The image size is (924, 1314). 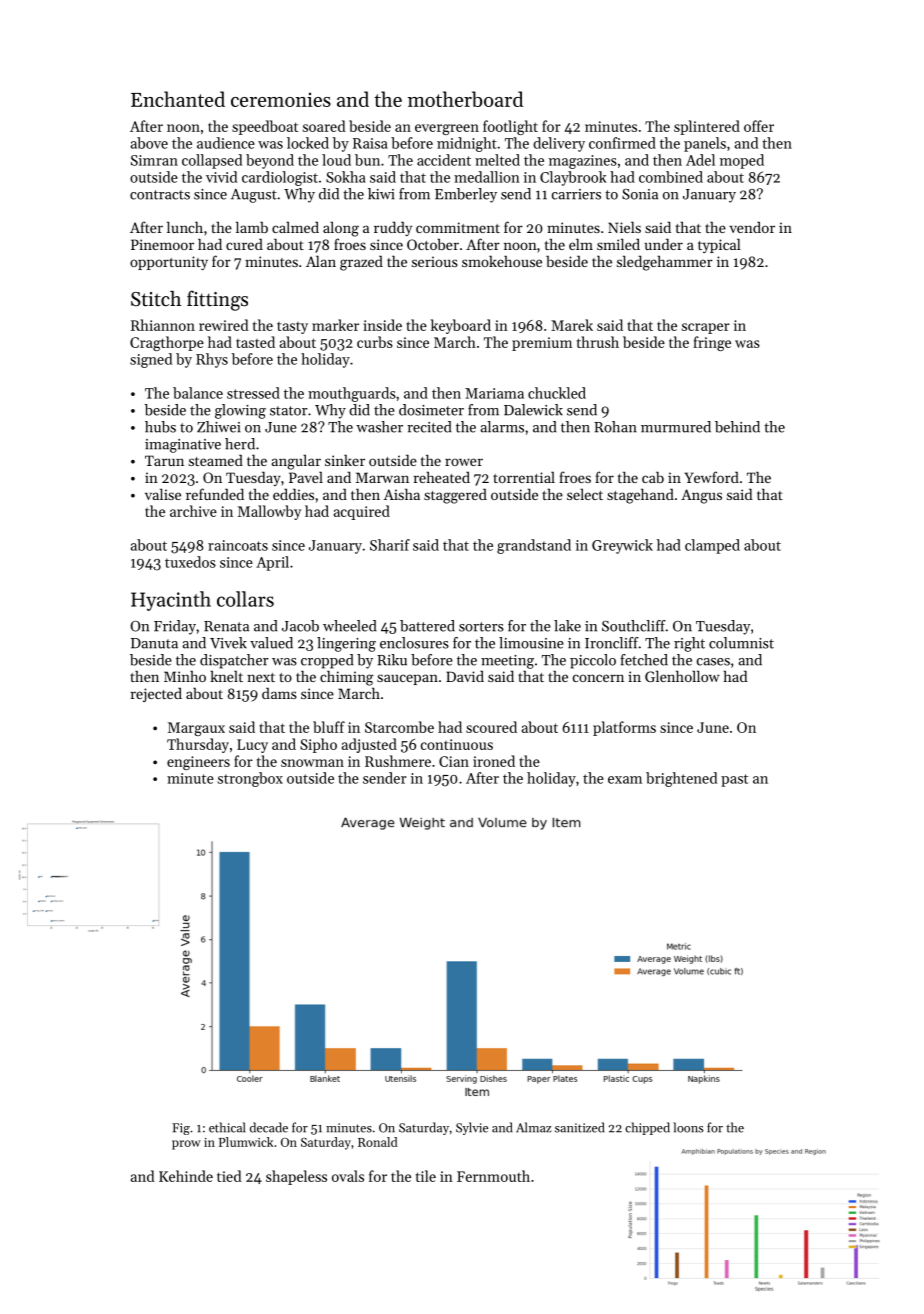 I want to click on ruddy, so click(x=393, y=228).
